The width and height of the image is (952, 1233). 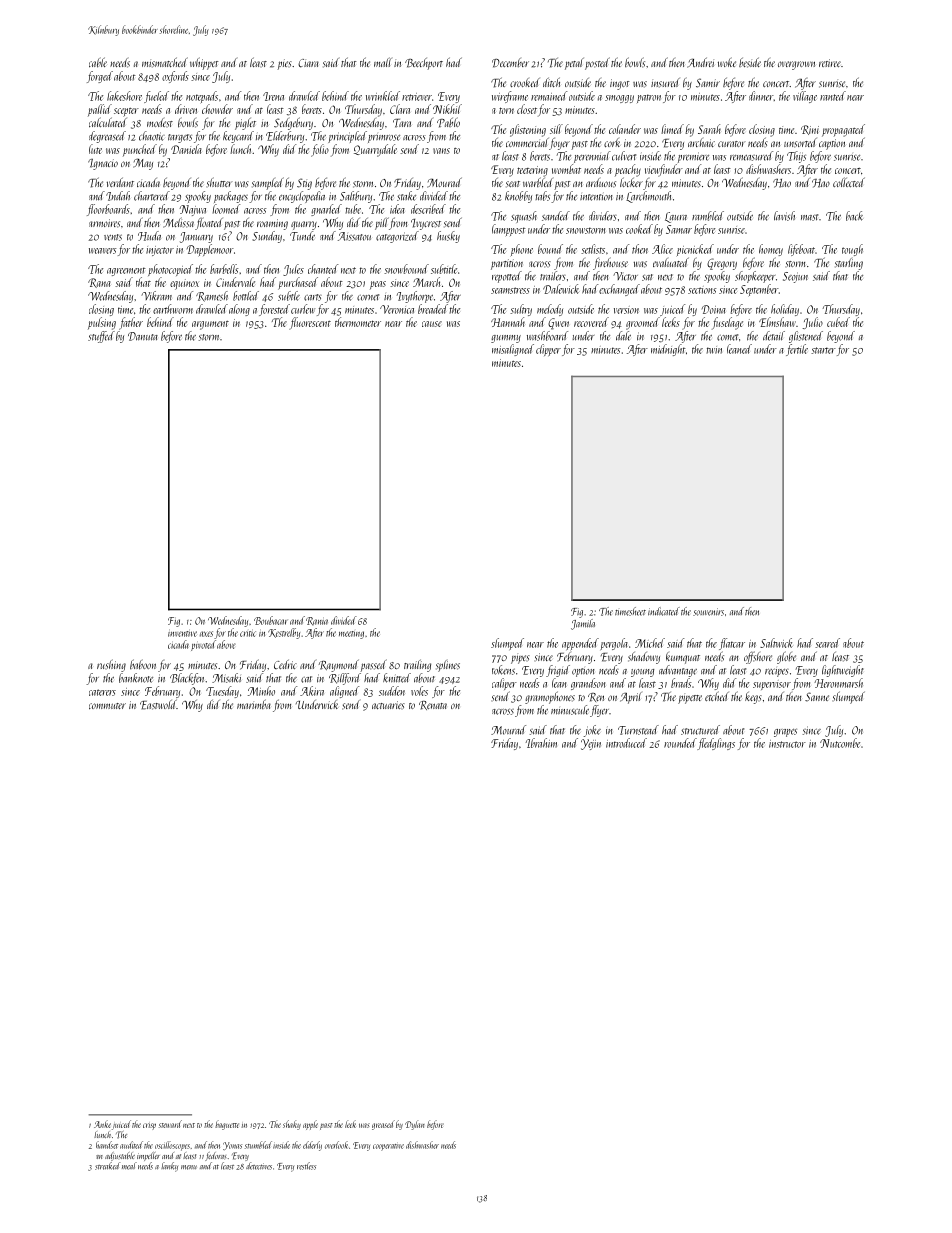 What do you see at coordinates (98, 62) in the image?
I see `cable` at bounding box center [98, 62].
